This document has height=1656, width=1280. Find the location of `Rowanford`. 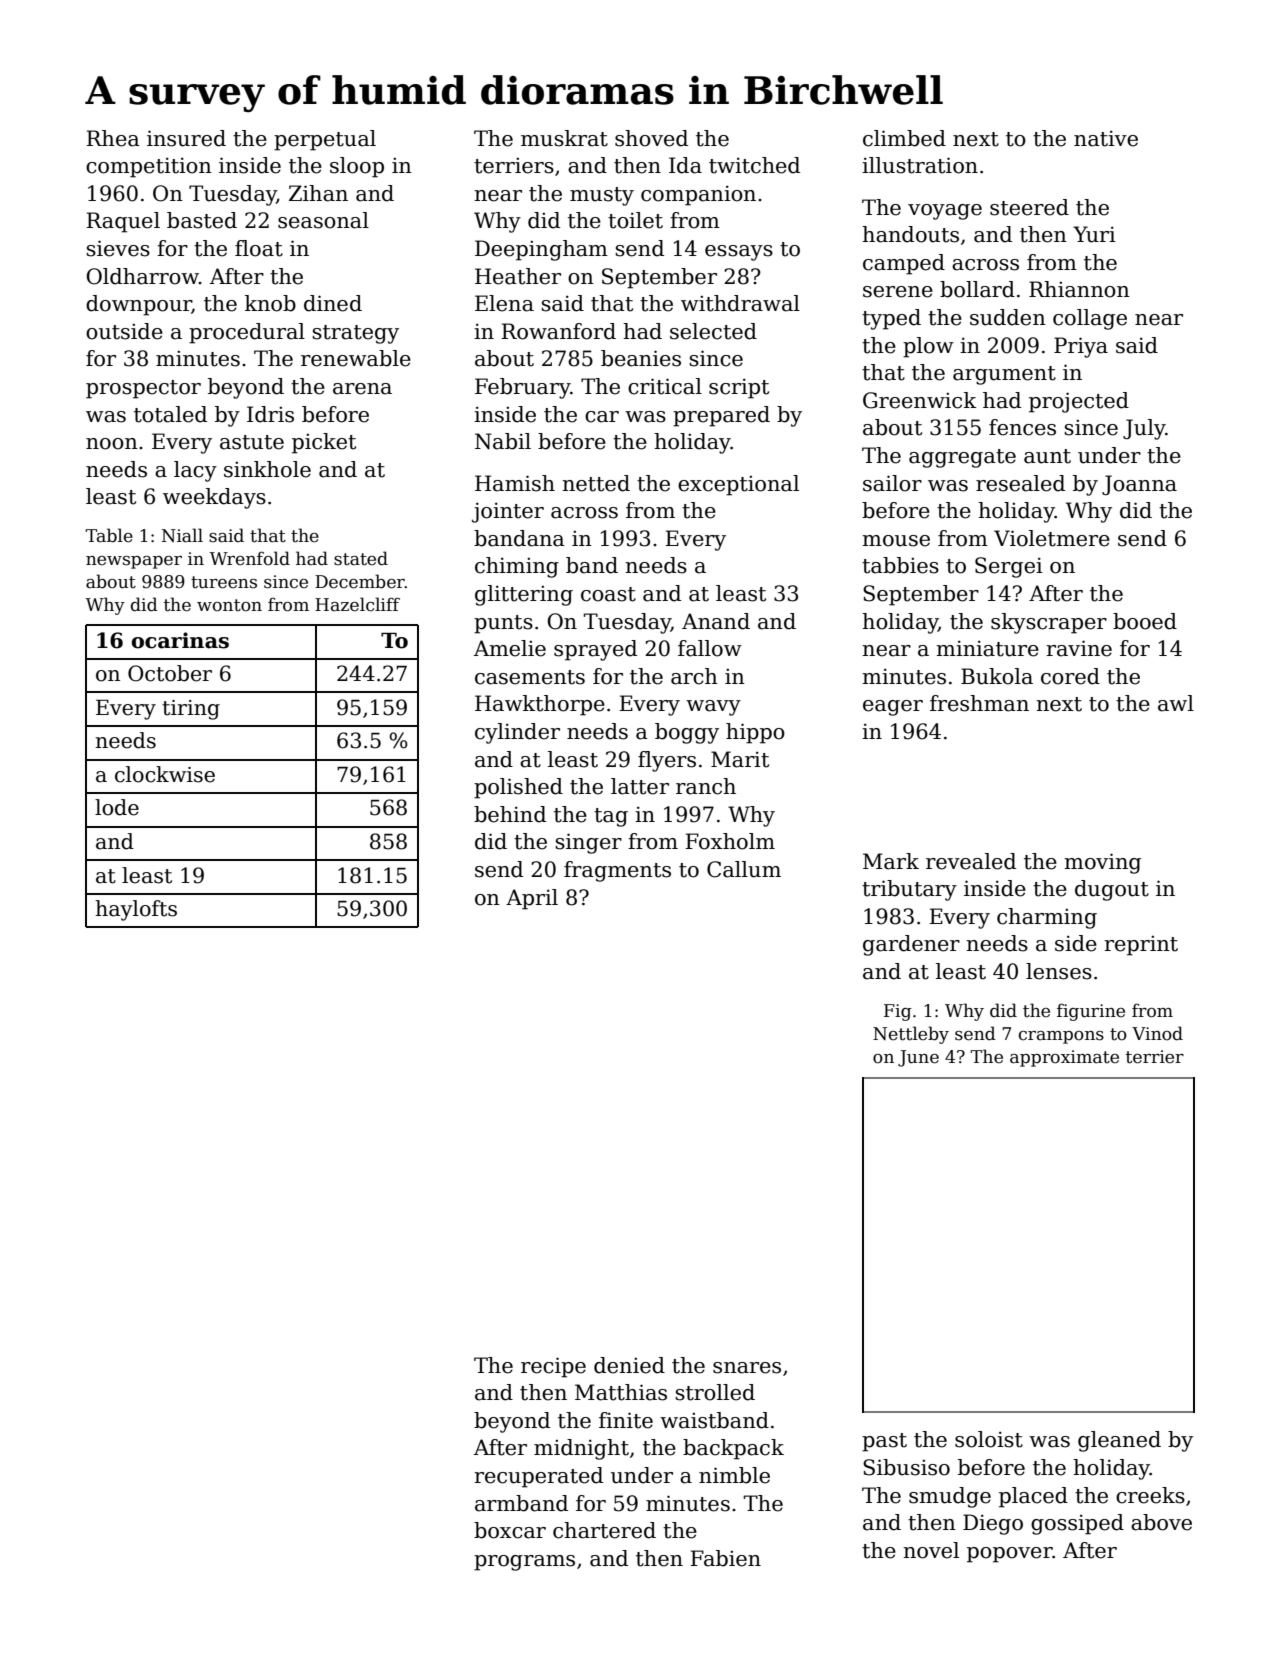

Rowanford is located at coordinates (558, 331).
